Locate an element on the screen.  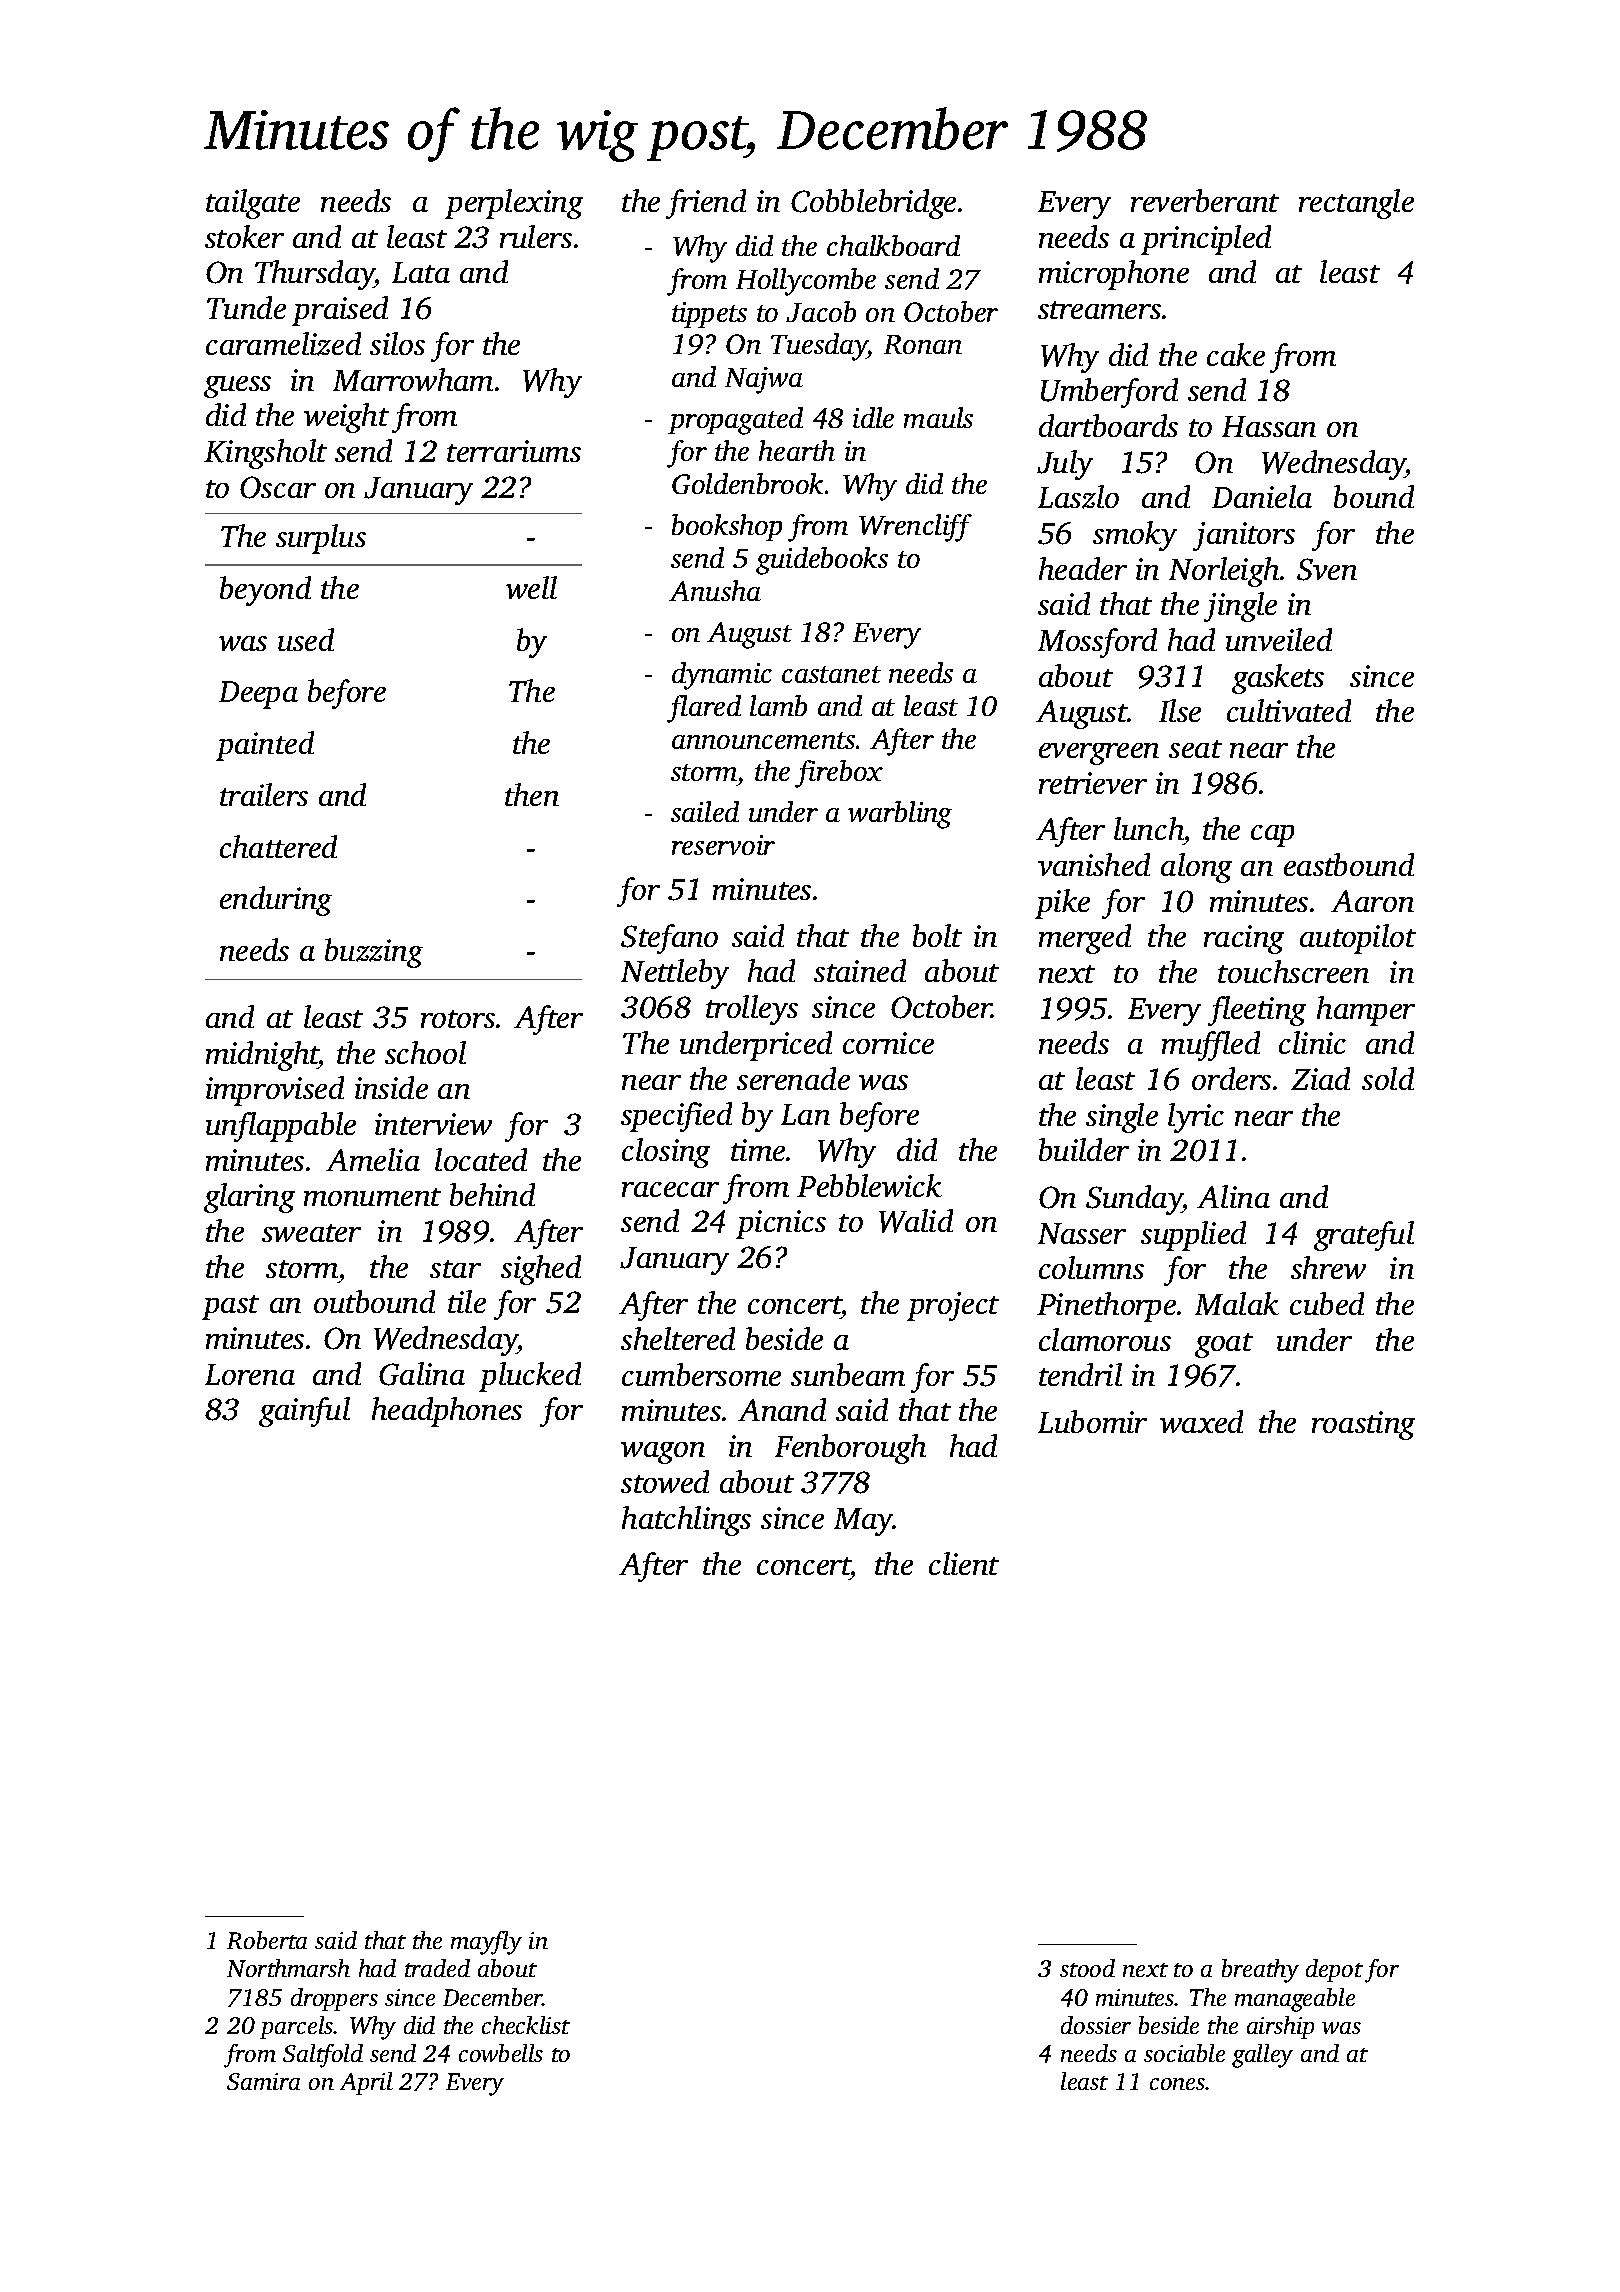
past is located at coordinates (230, 1307).
